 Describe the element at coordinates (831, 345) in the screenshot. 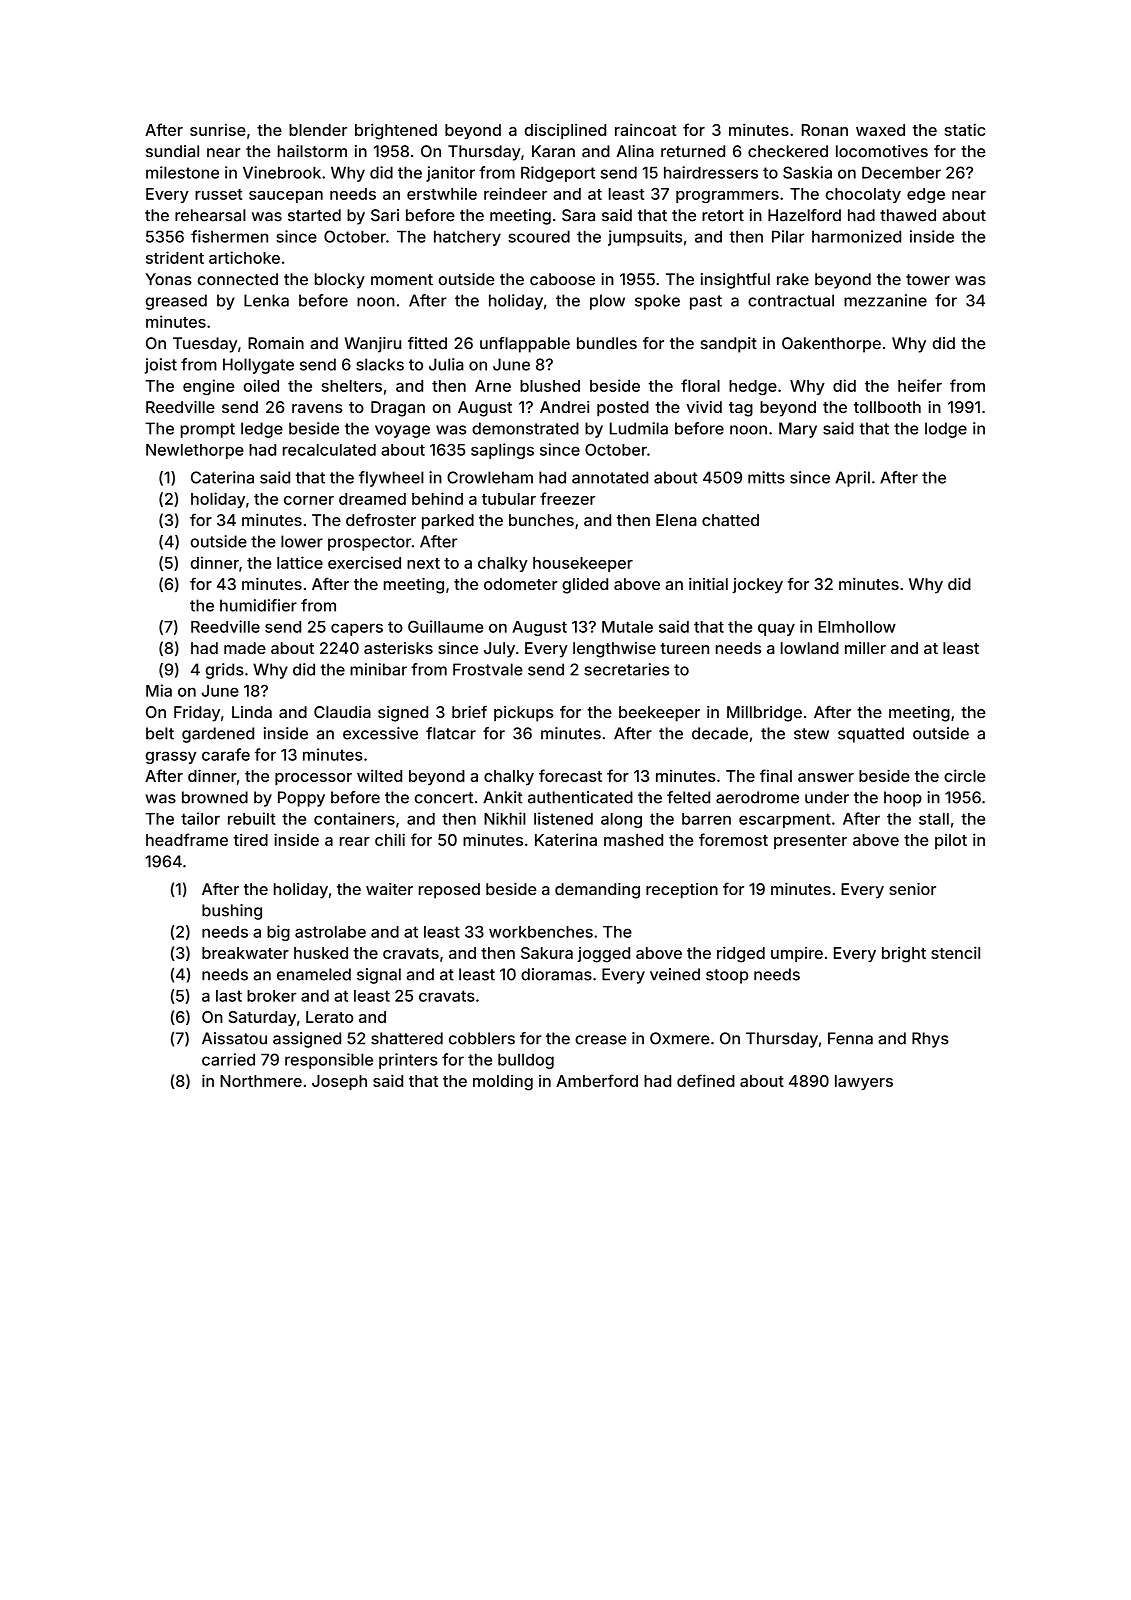

I see `Oakenthorpe` at that location.
